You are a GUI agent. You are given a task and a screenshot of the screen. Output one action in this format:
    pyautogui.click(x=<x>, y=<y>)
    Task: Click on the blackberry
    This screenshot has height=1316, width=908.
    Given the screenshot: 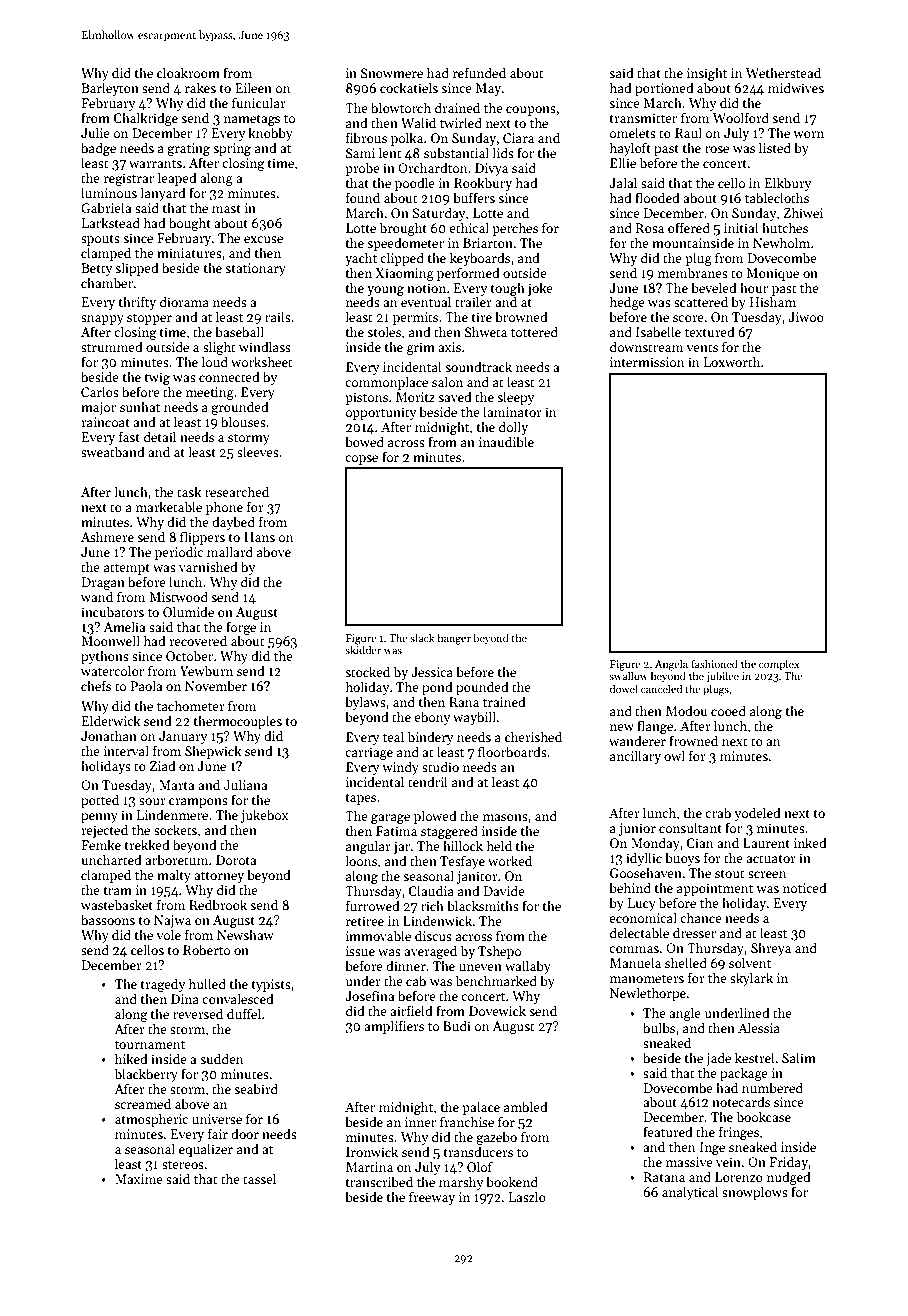 What is the action you would take?
    pyautogui.click(x=146, y=1075)
